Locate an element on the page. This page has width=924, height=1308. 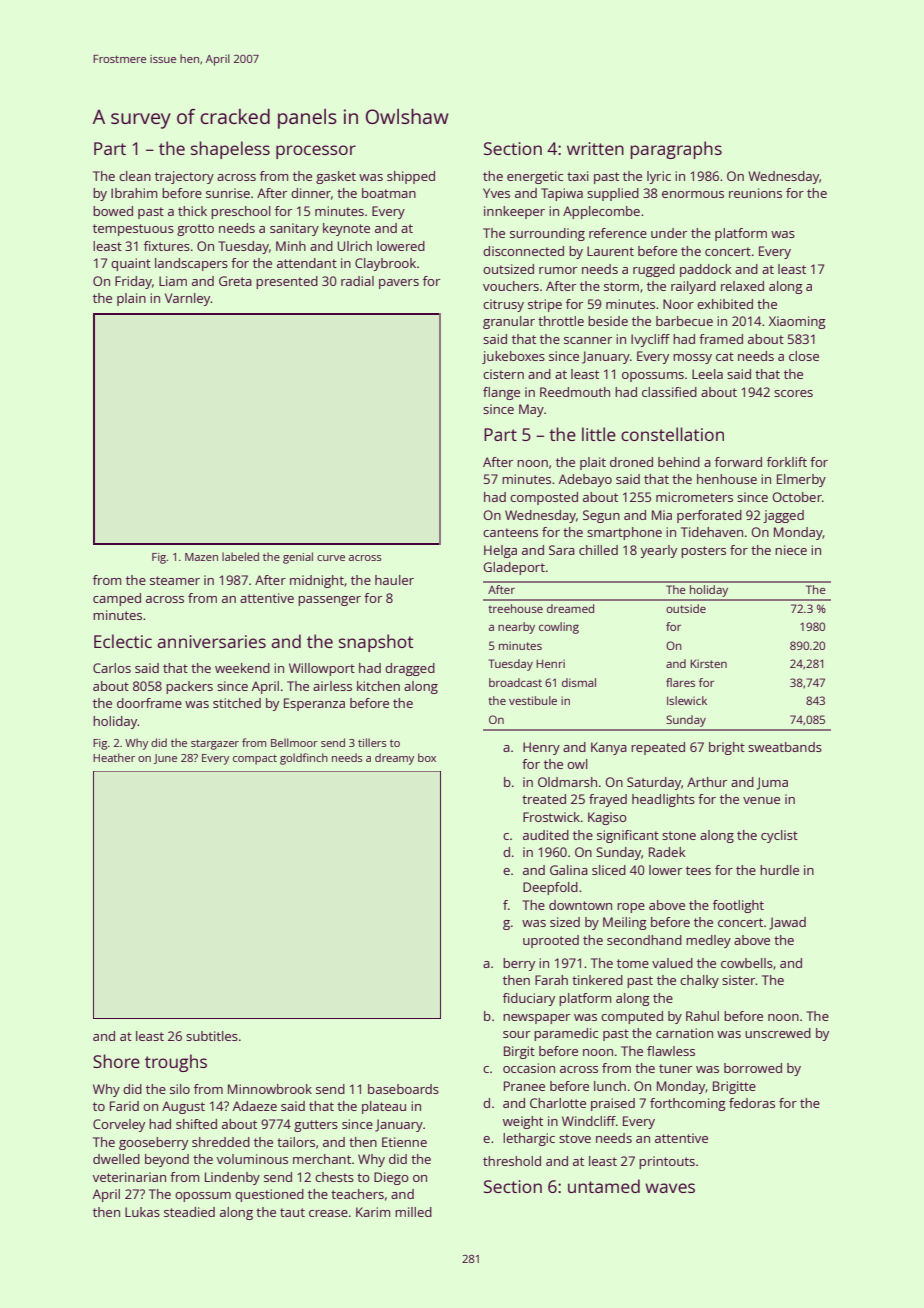
waves is located at coordinates (670, 1188).
